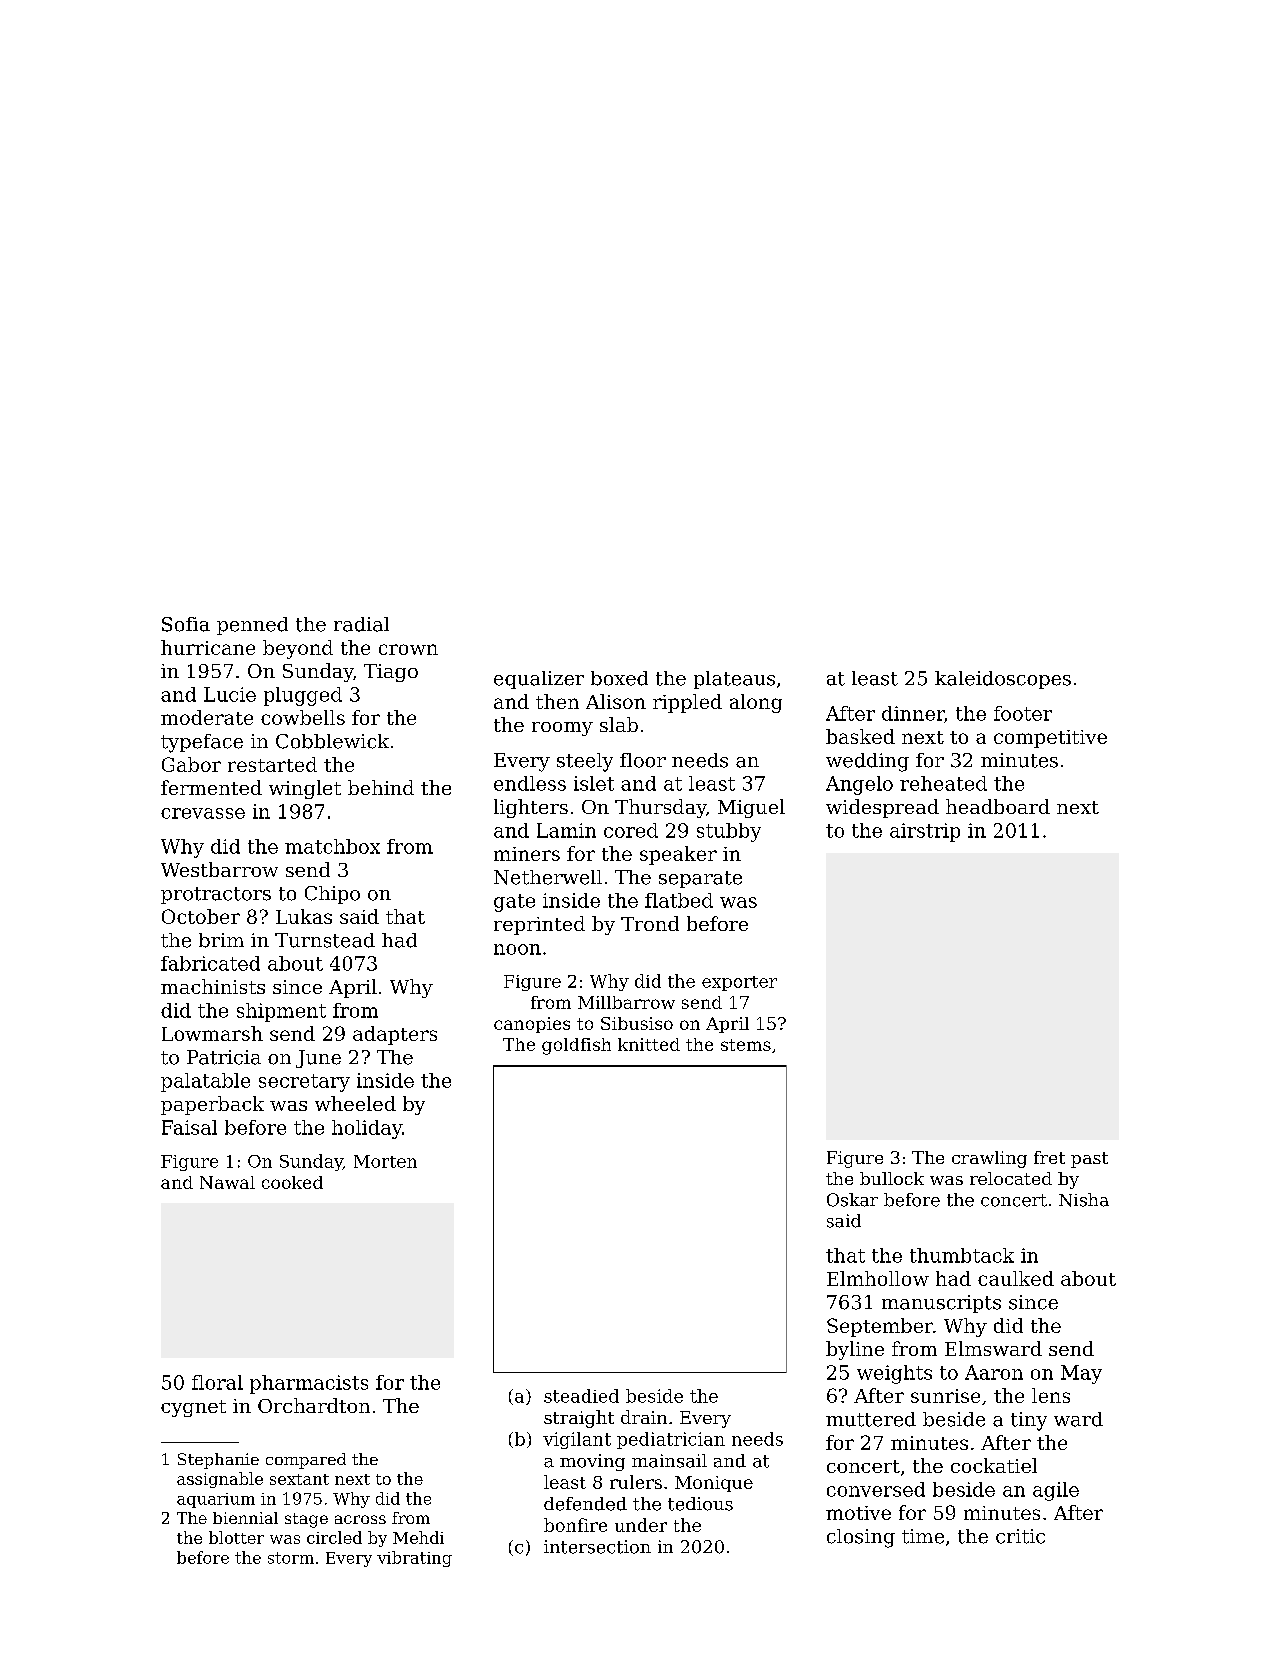 Image resolution: width=1280 pixels, height=1656 pixels. What do you see at coordinates (1003, 680) in the document?
I see `kaleidoscopes` at bounding box center [1003, 680].
